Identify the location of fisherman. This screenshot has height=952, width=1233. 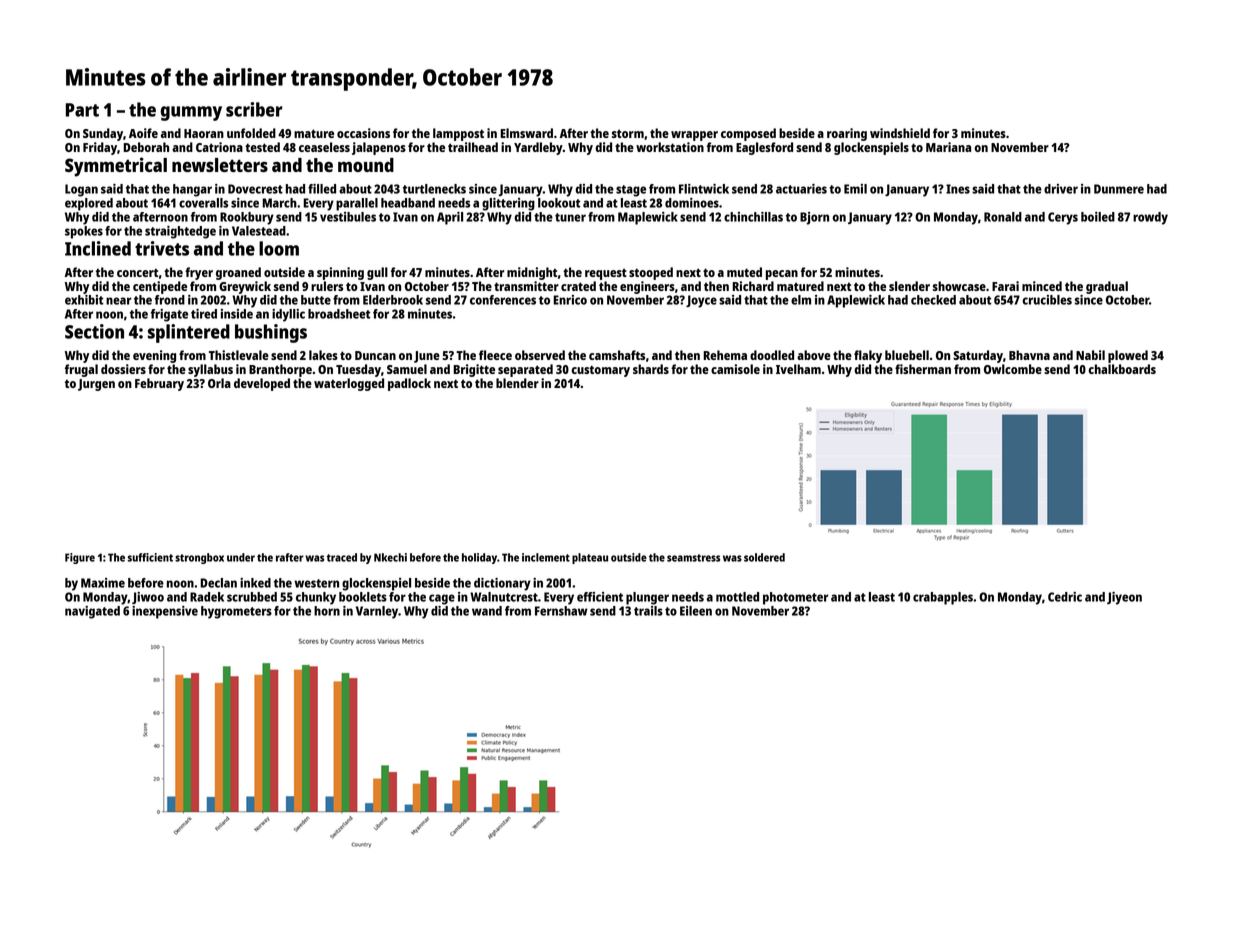
(923, 369).
